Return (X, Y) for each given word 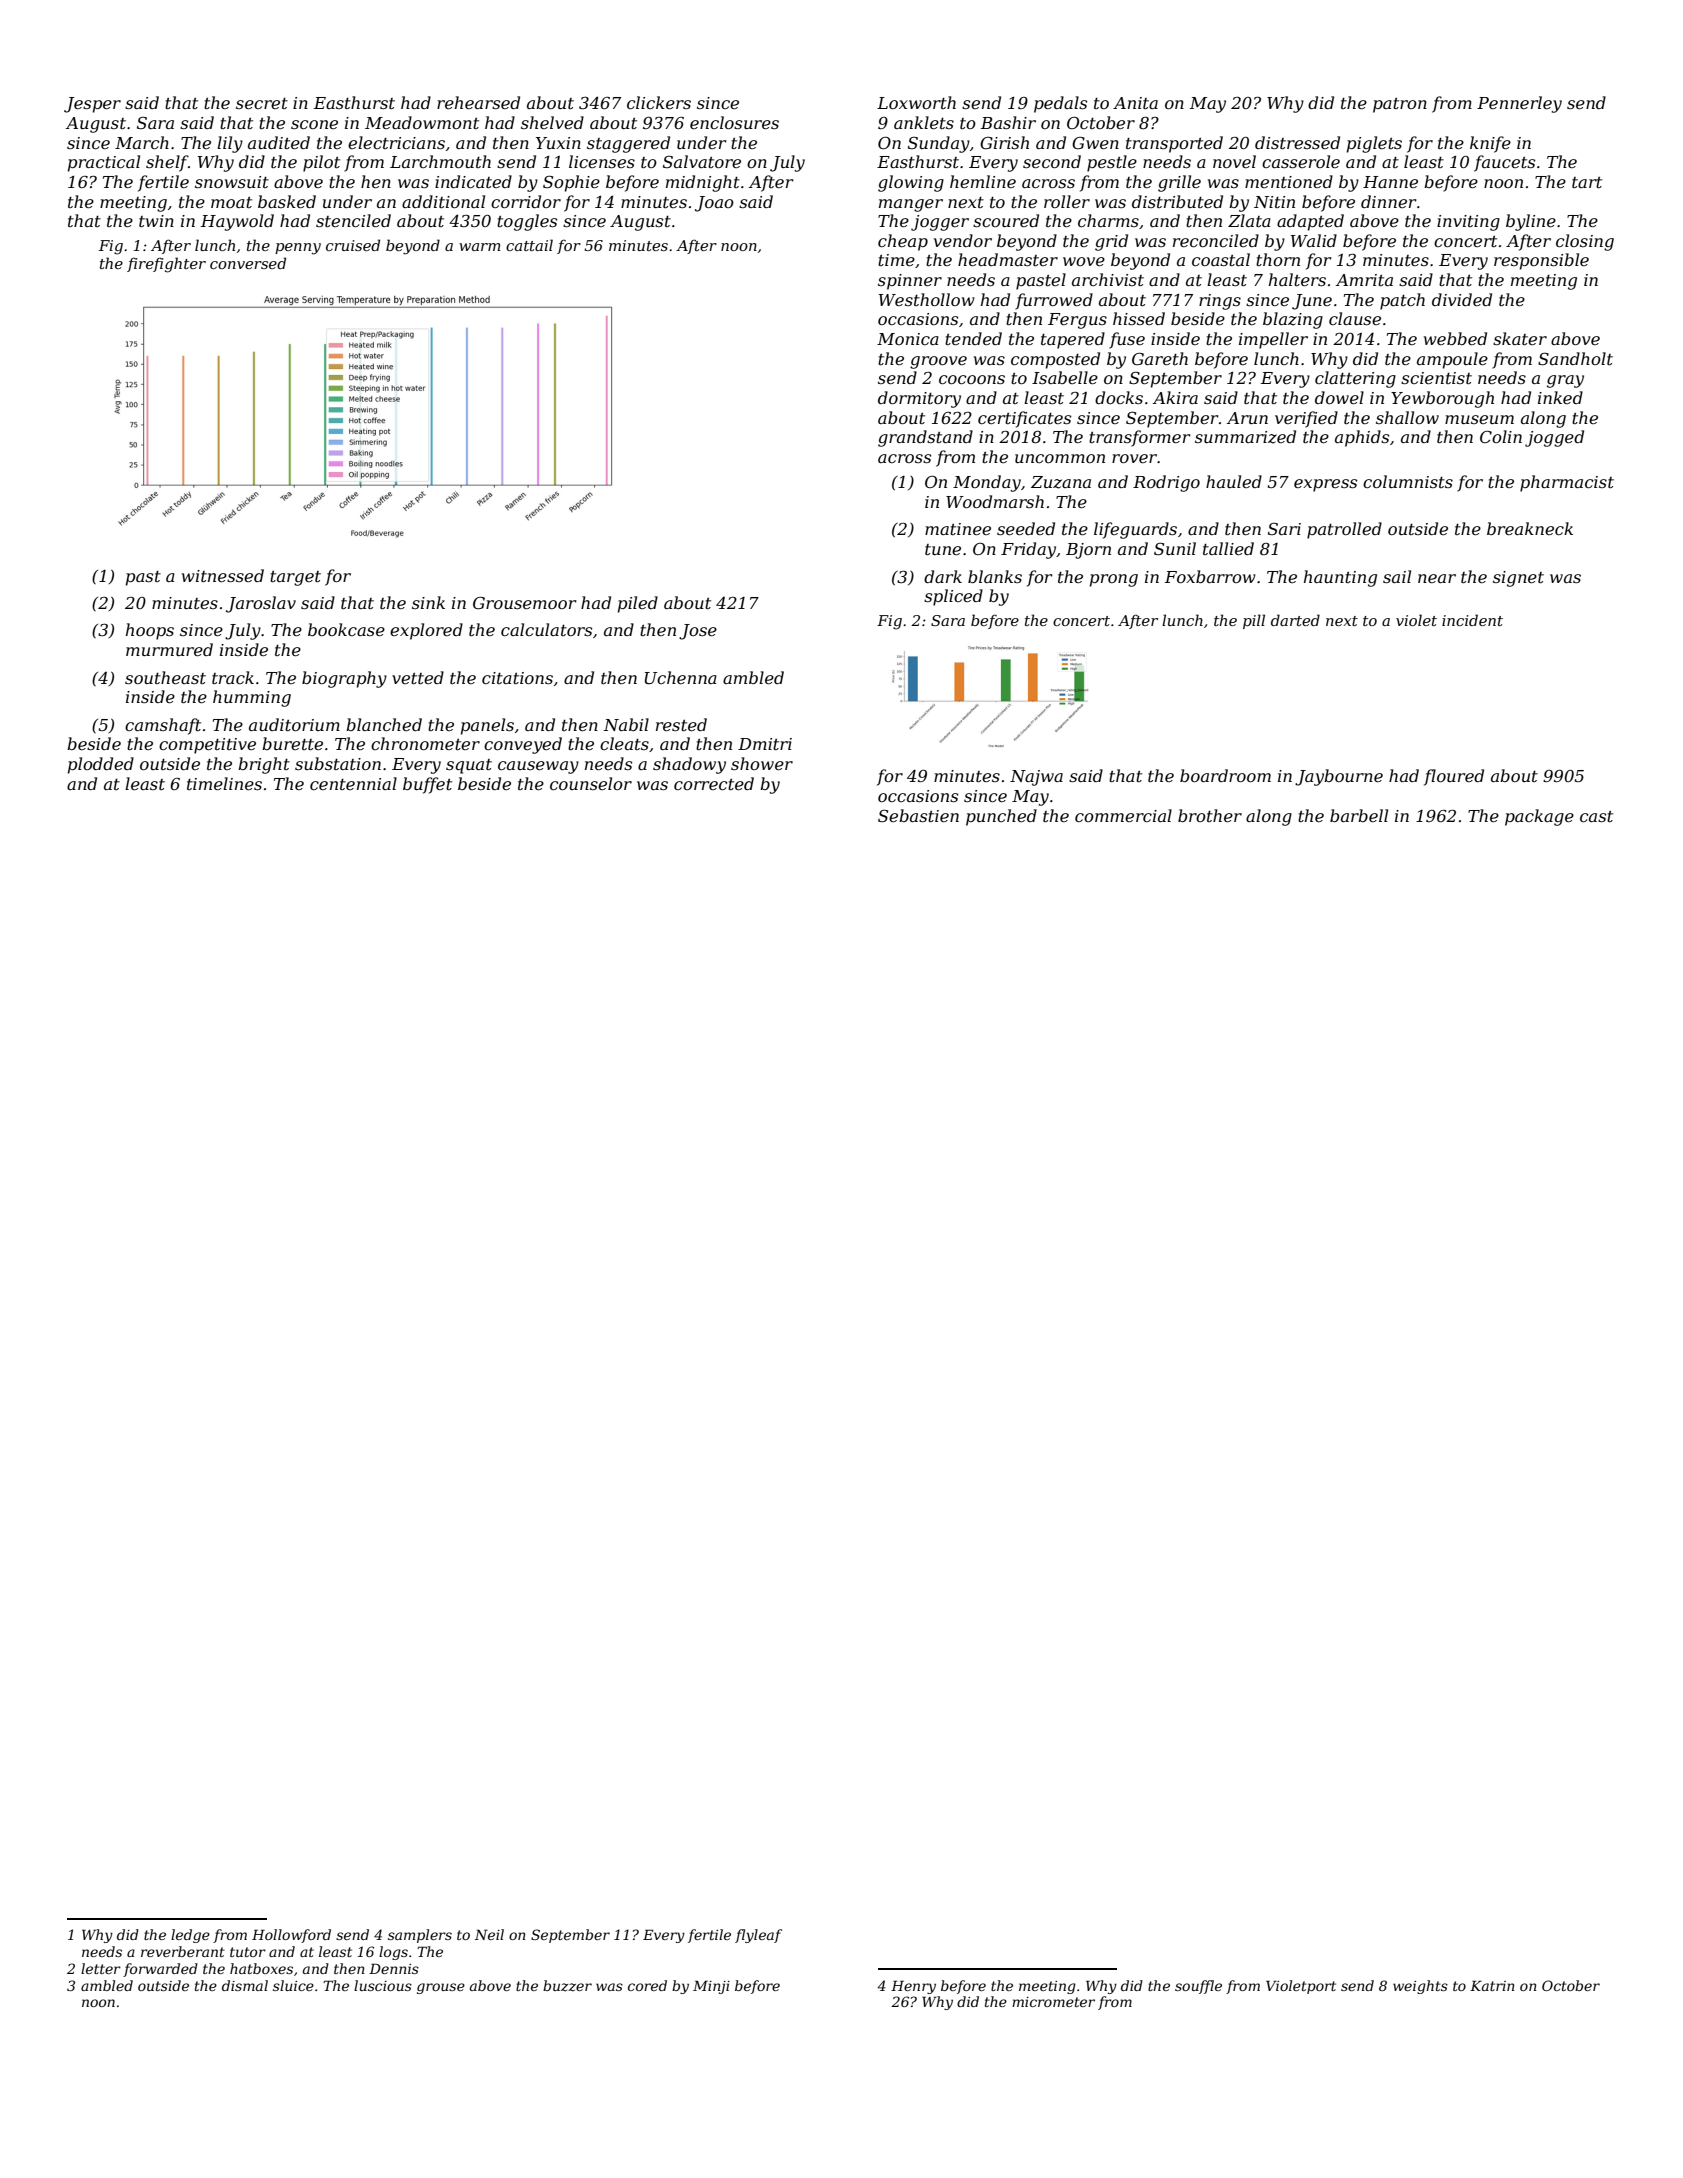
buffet (427, 785)
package (1539, 817)
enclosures (734, 122)
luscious (383, 1985)
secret (262, 103)
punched (1001, 817)
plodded (101, 765)
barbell (1359, 815)
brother (1210, 815)
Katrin (1492, 1985)
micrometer (1053, 2002)
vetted (418, 677)
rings (1220, 302)
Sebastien (918, 815)
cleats (624, 743)
